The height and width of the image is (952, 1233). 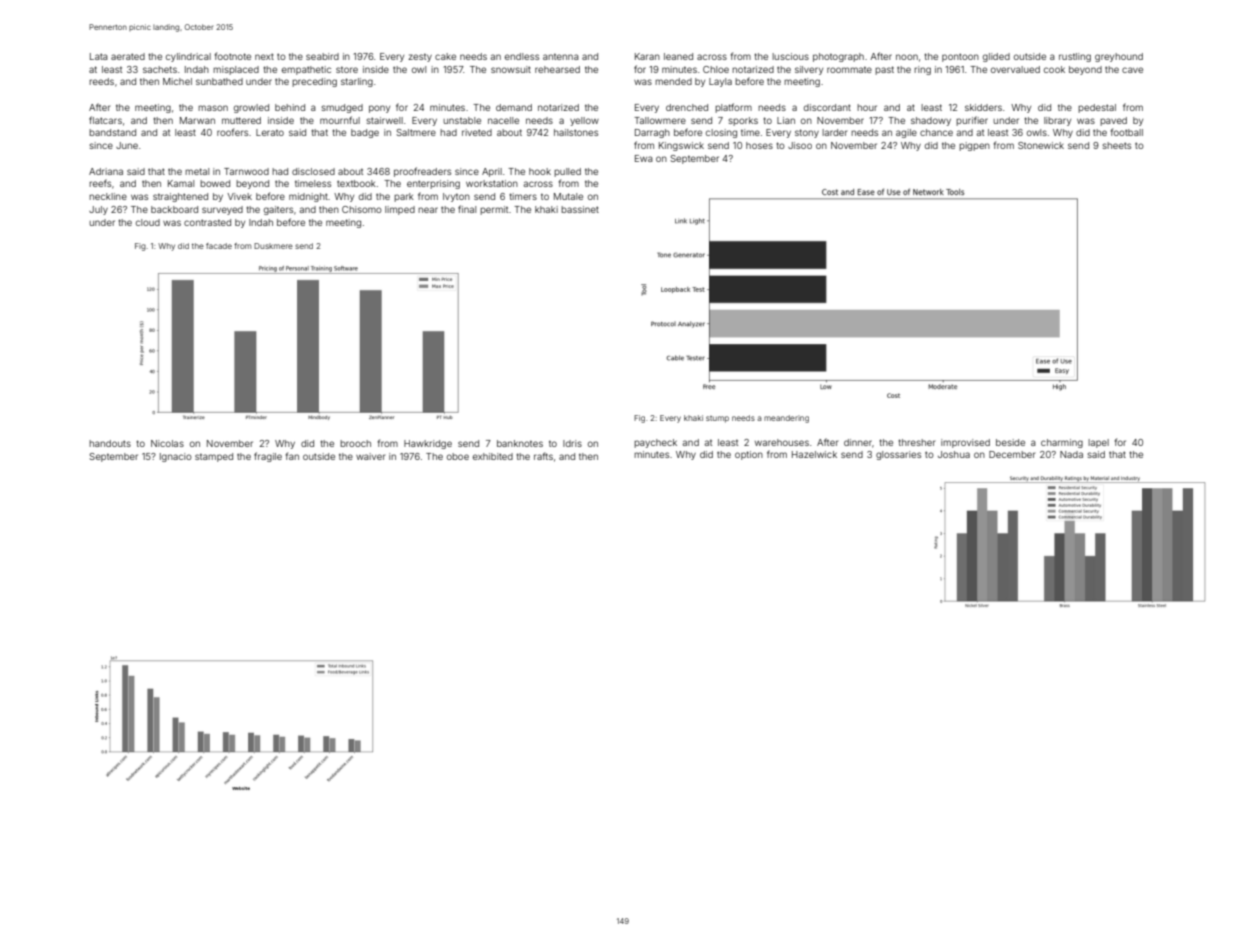 What do you see at coordinates (214, 457) in the image?
I see `stamped` at bounding box center [214, 457].
